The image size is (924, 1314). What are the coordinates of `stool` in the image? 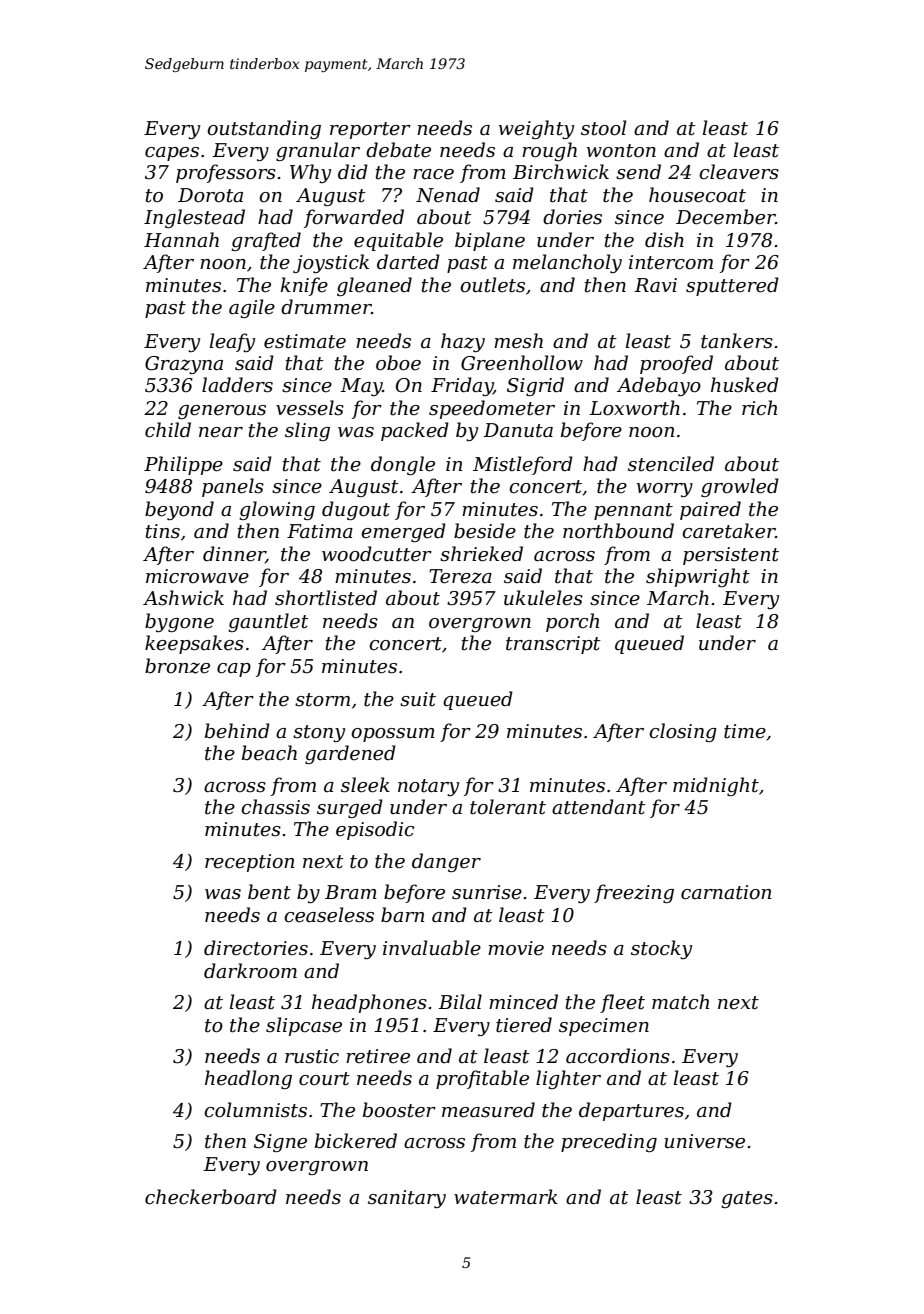 It's located at (603, 128).
